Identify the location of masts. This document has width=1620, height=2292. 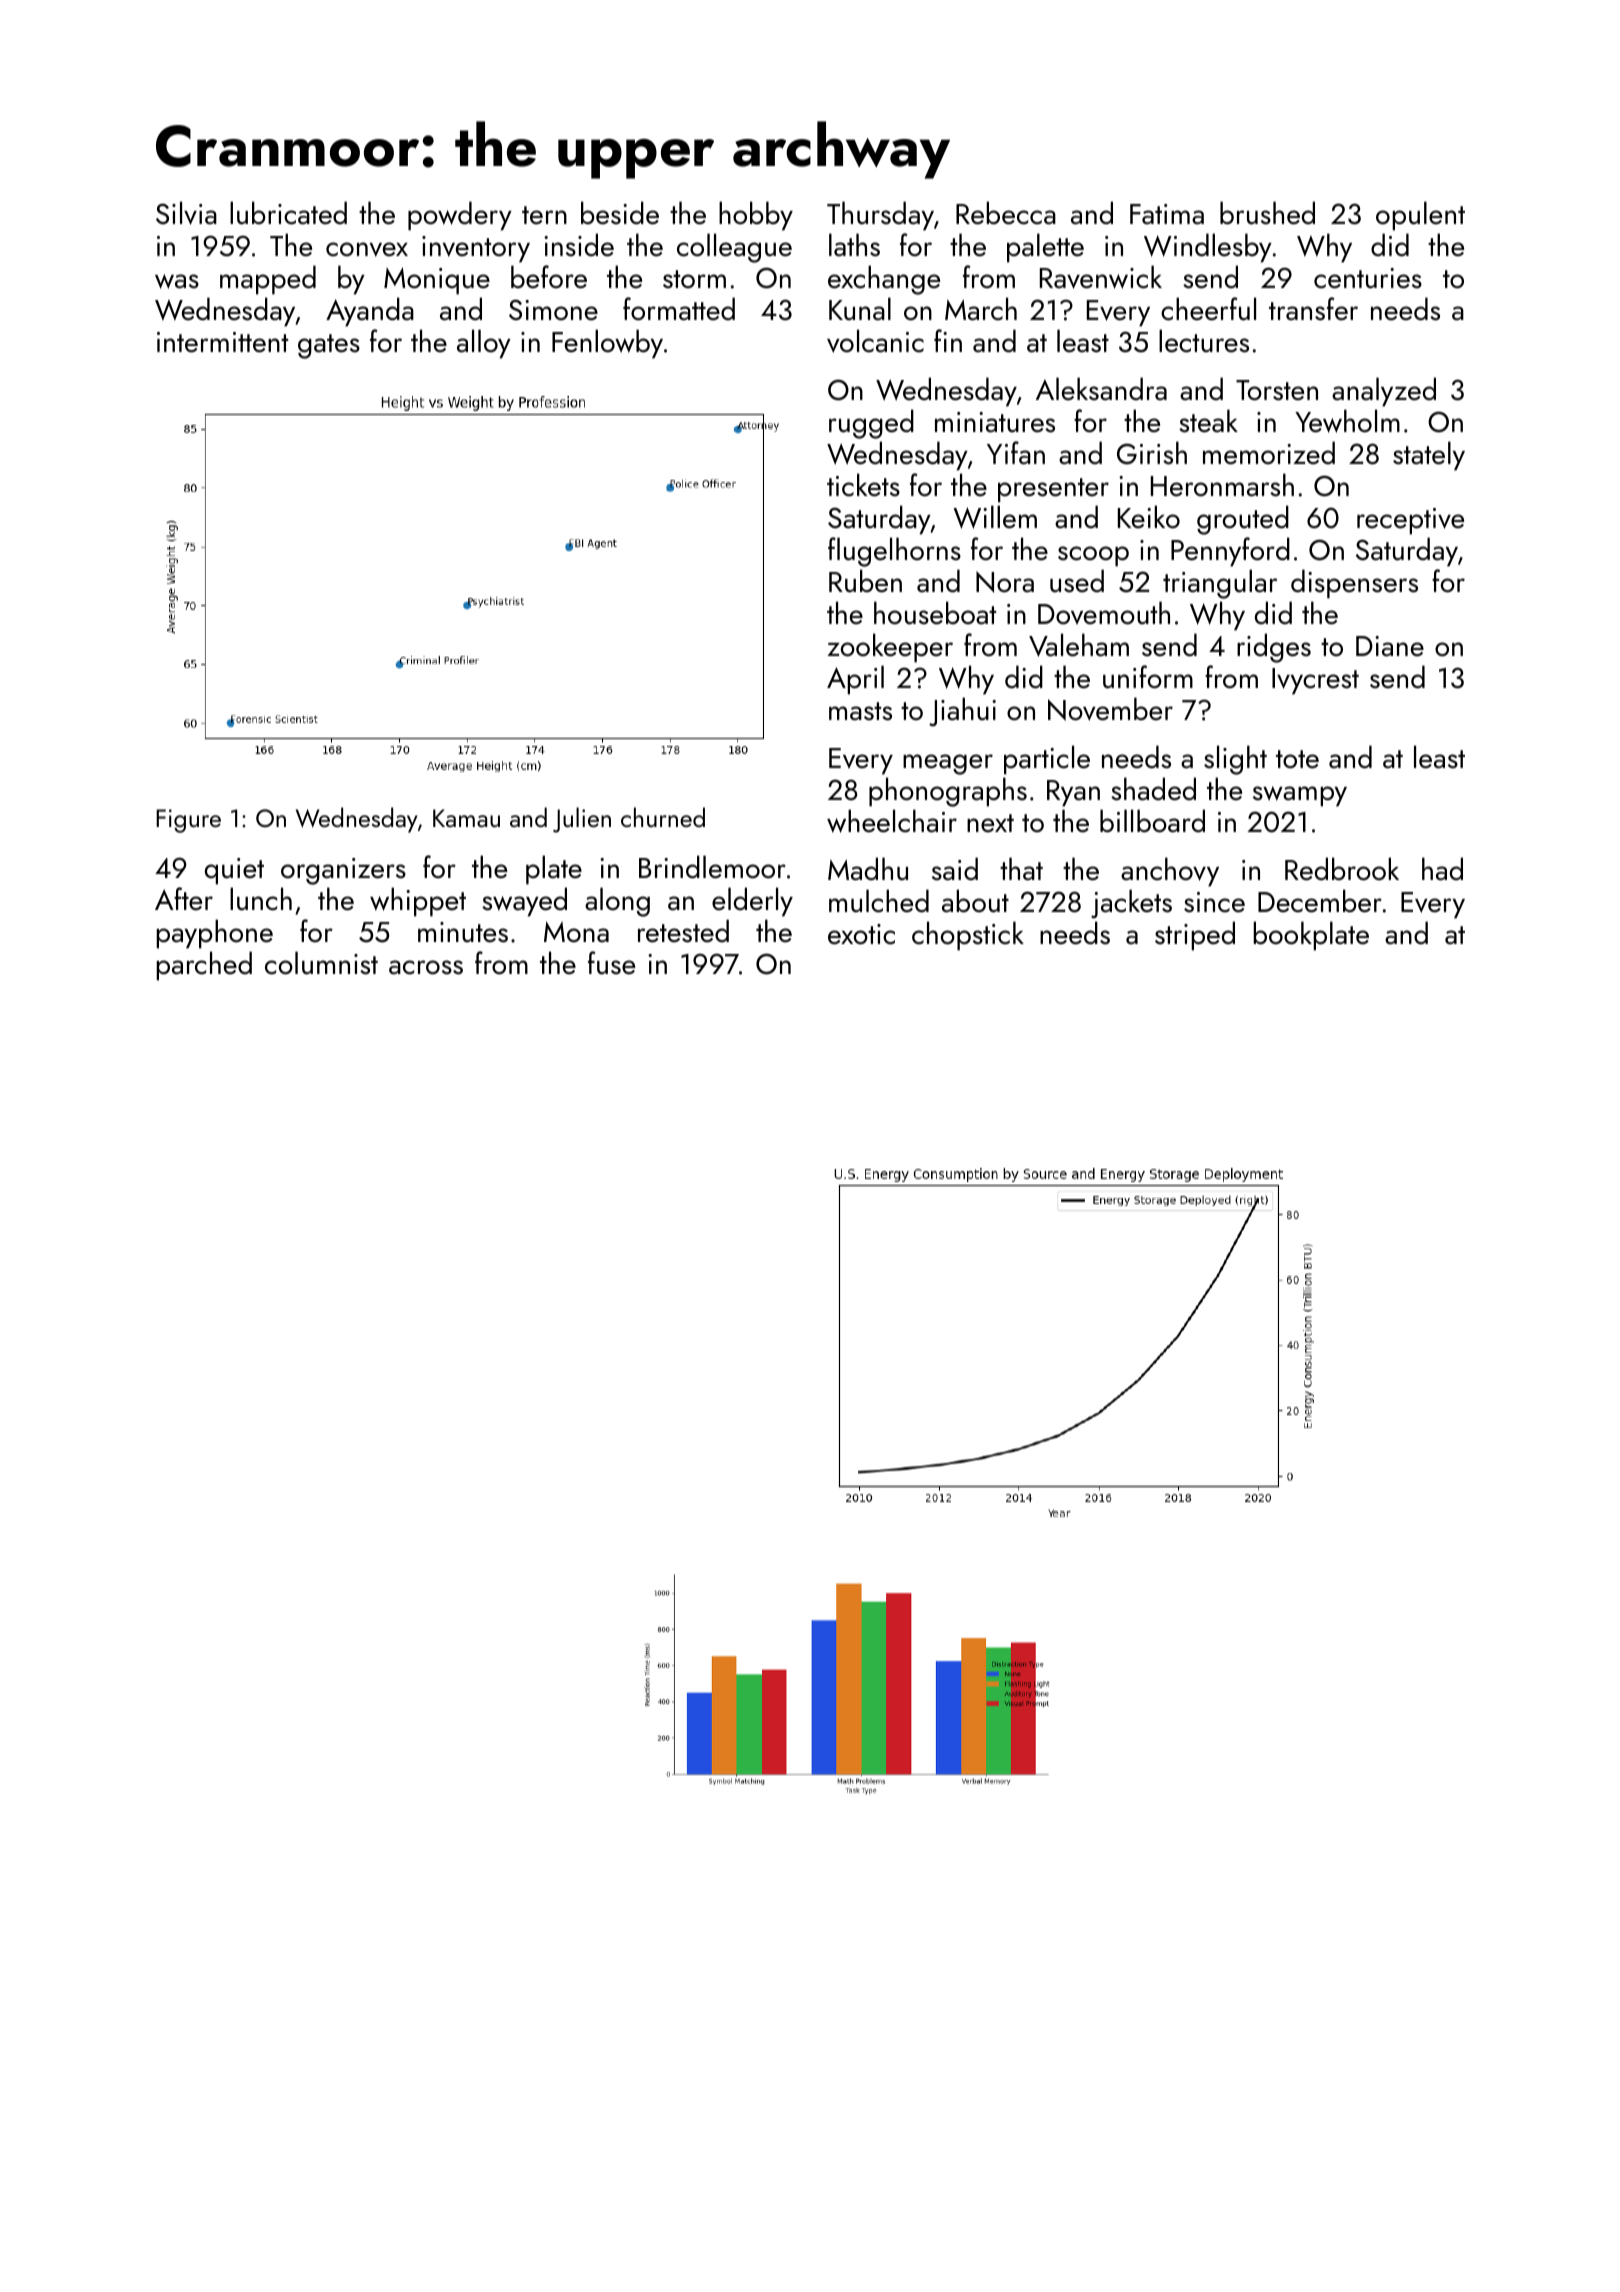
(860, 711).
